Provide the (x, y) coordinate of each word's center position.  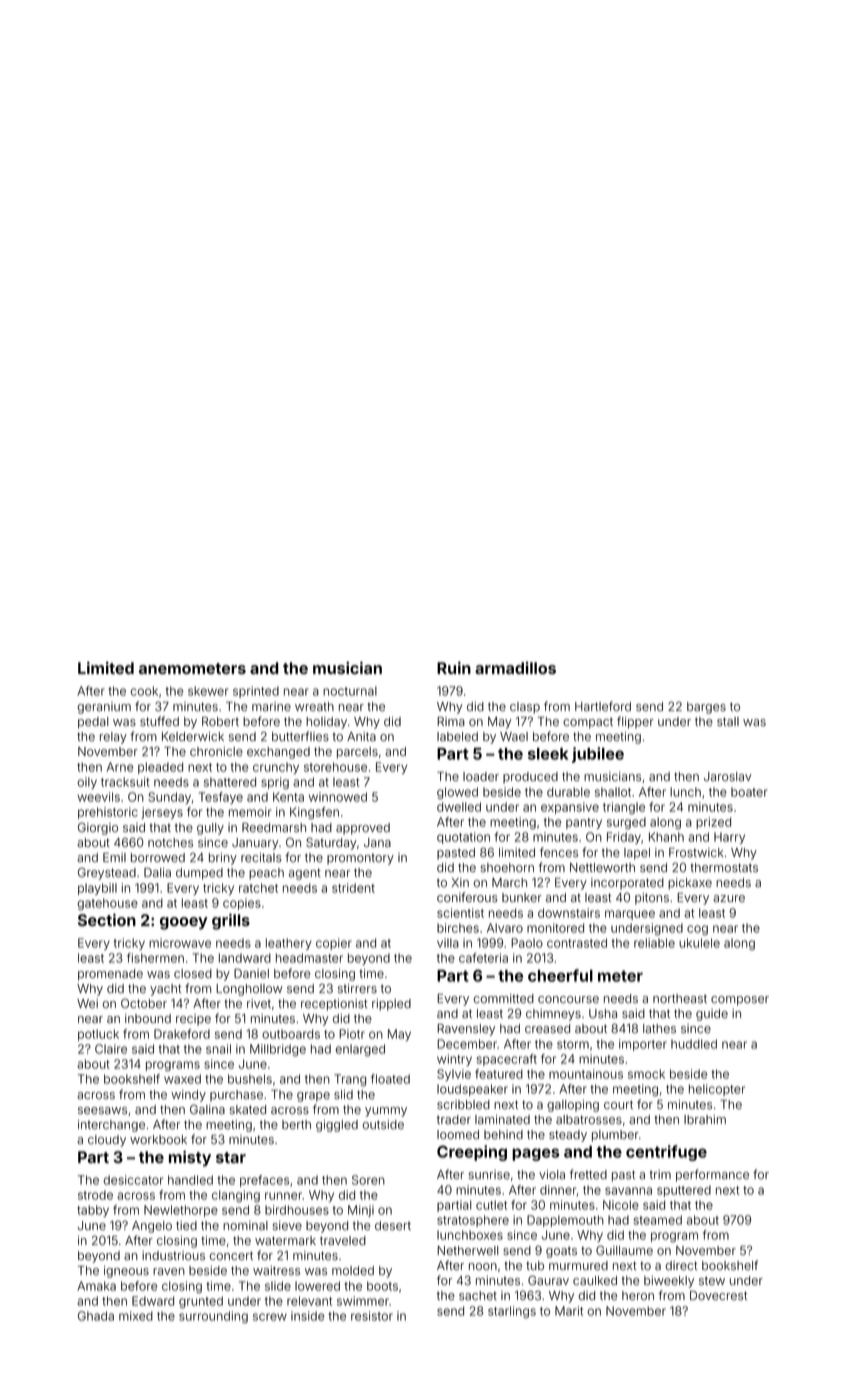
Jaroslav (727, 776)
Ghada (96, 1316)
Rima (451, 721)
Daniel (251, 973)
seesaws (102, 1111)
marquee (630, 915)
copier (334, 944)
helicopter (717, 1090)
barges (706, 708)
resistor (372, 1316)
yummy (386, 1112)
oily (87, 783)
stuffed (159, 721)
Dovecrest (718, 1296)
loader (481, 776)
